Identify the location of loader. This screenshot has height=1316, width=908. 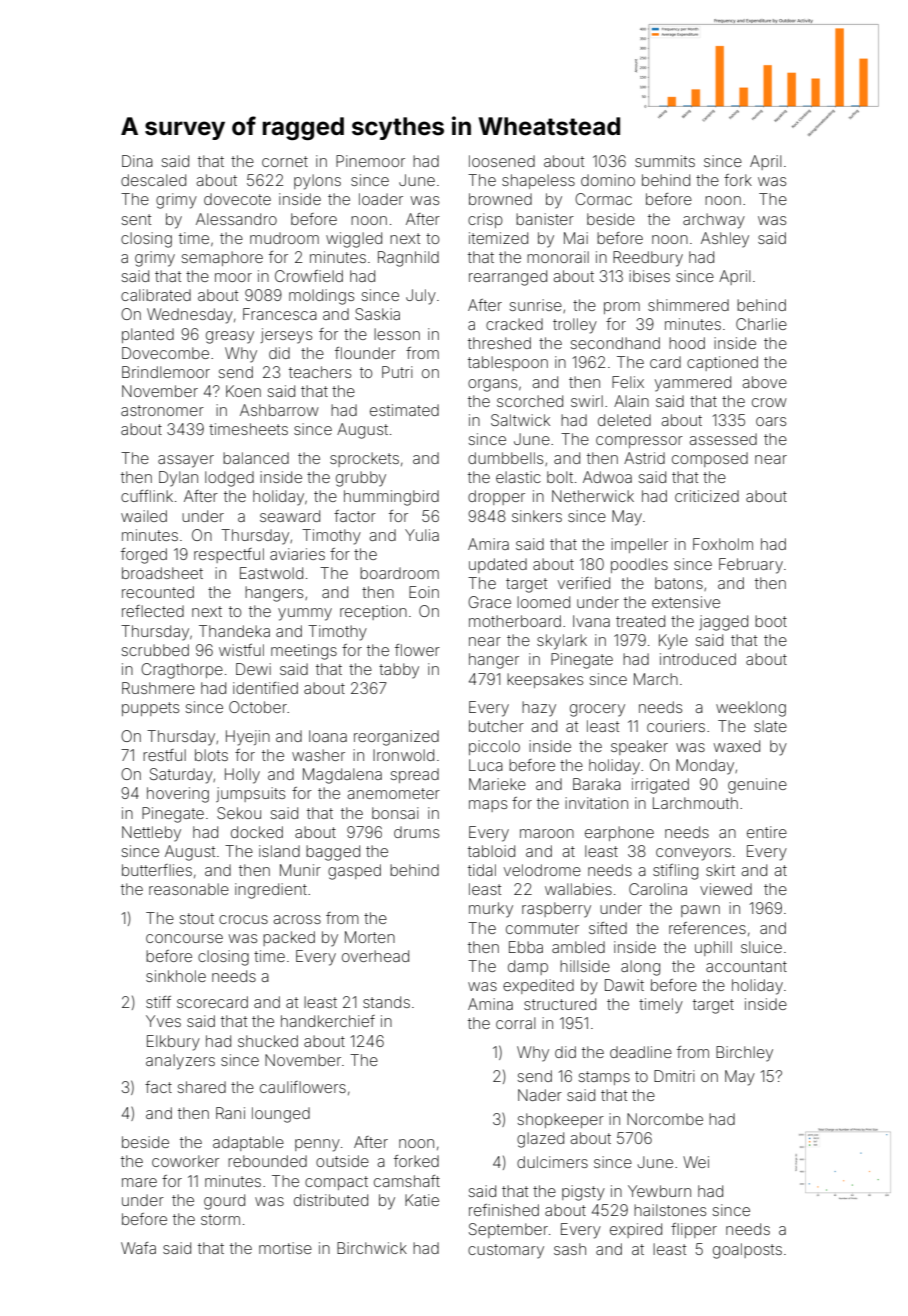
(381, 199).
